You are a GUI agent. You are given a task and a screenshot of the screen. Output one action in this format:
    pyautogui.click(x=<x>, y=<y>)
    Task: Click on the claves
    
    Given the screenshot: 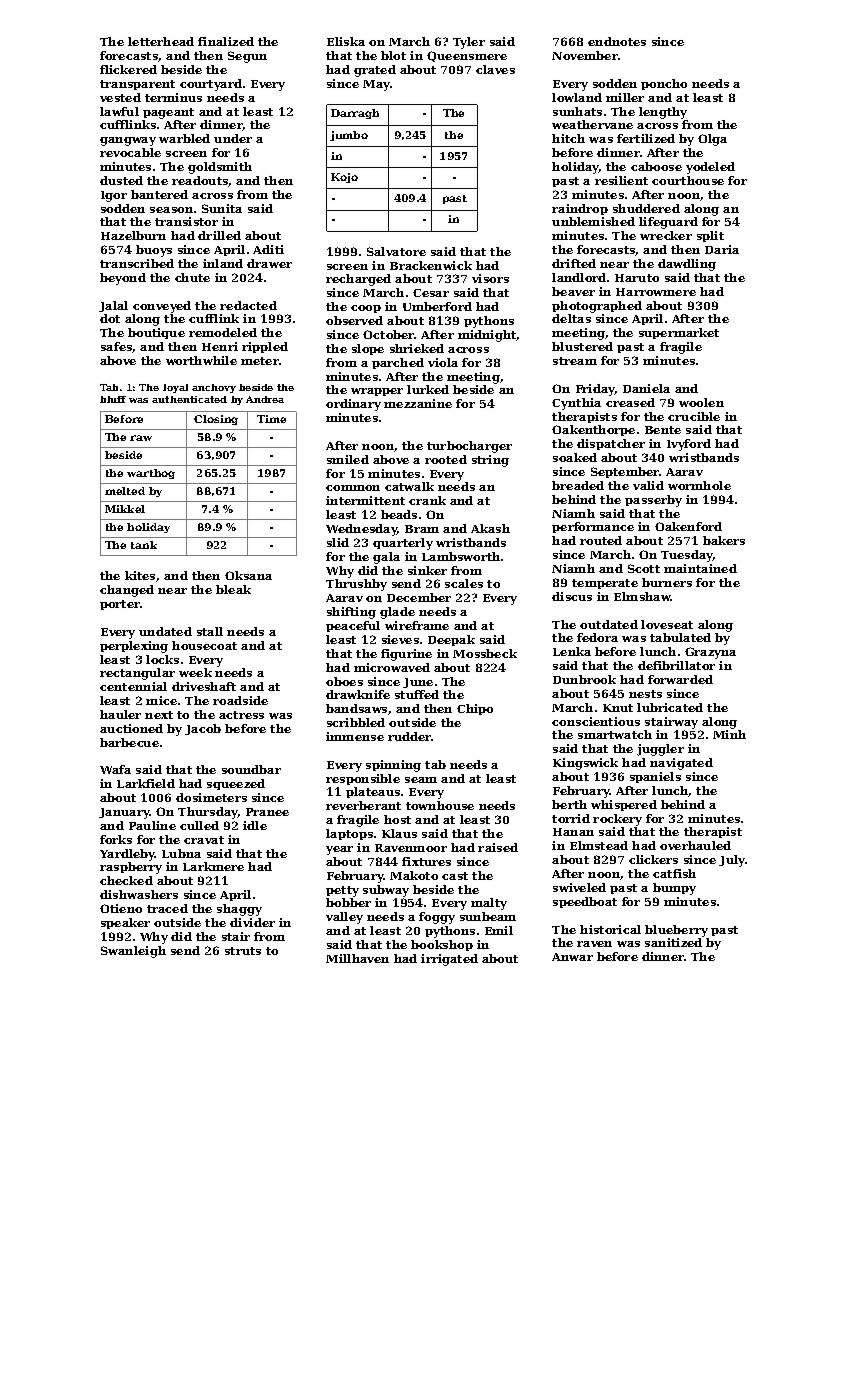 What is the action you would take?
    pyautogui.click(x=495, y=69)
